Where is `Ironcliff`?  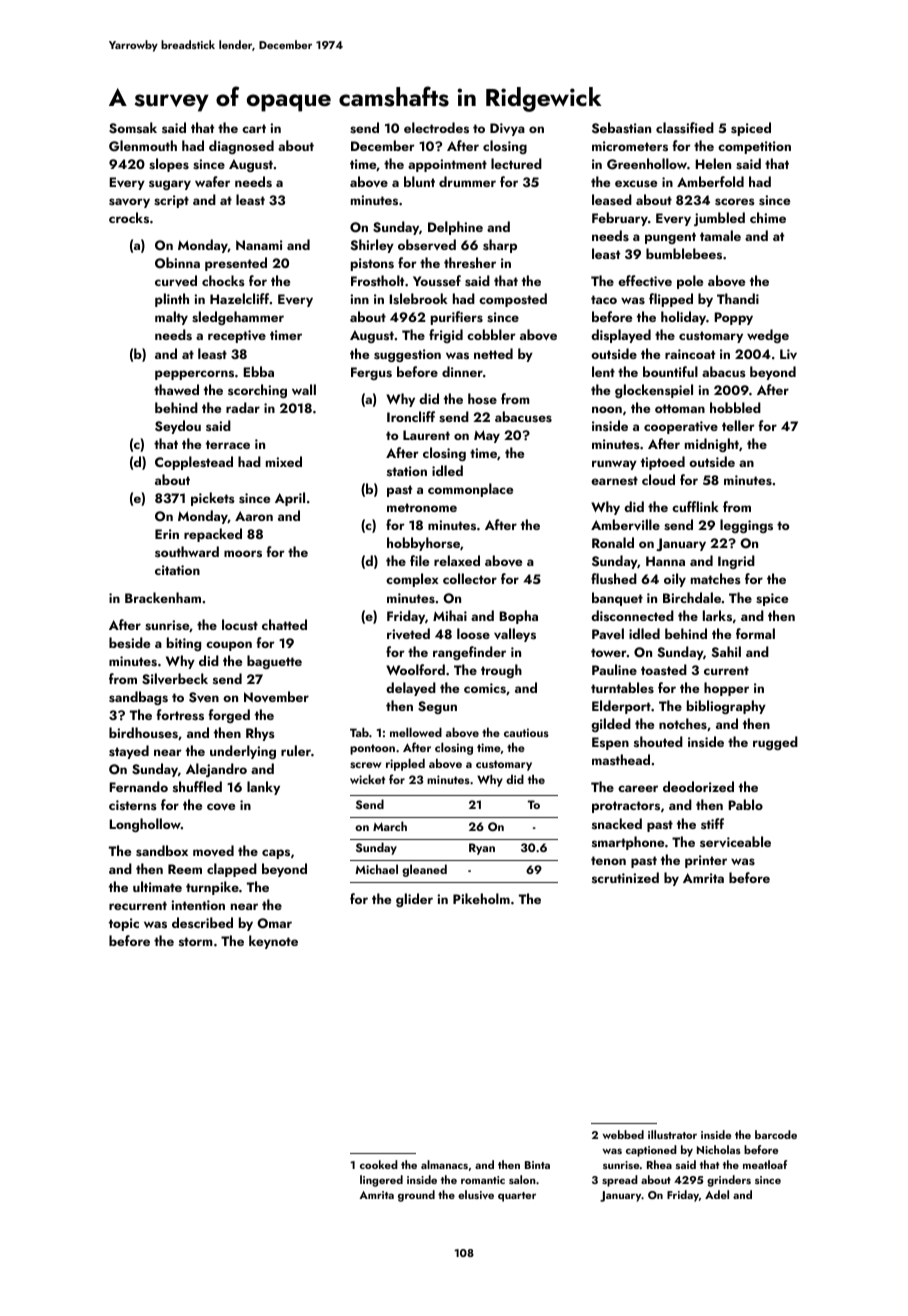
Ironcliff is located at coordinates (411, 416).
